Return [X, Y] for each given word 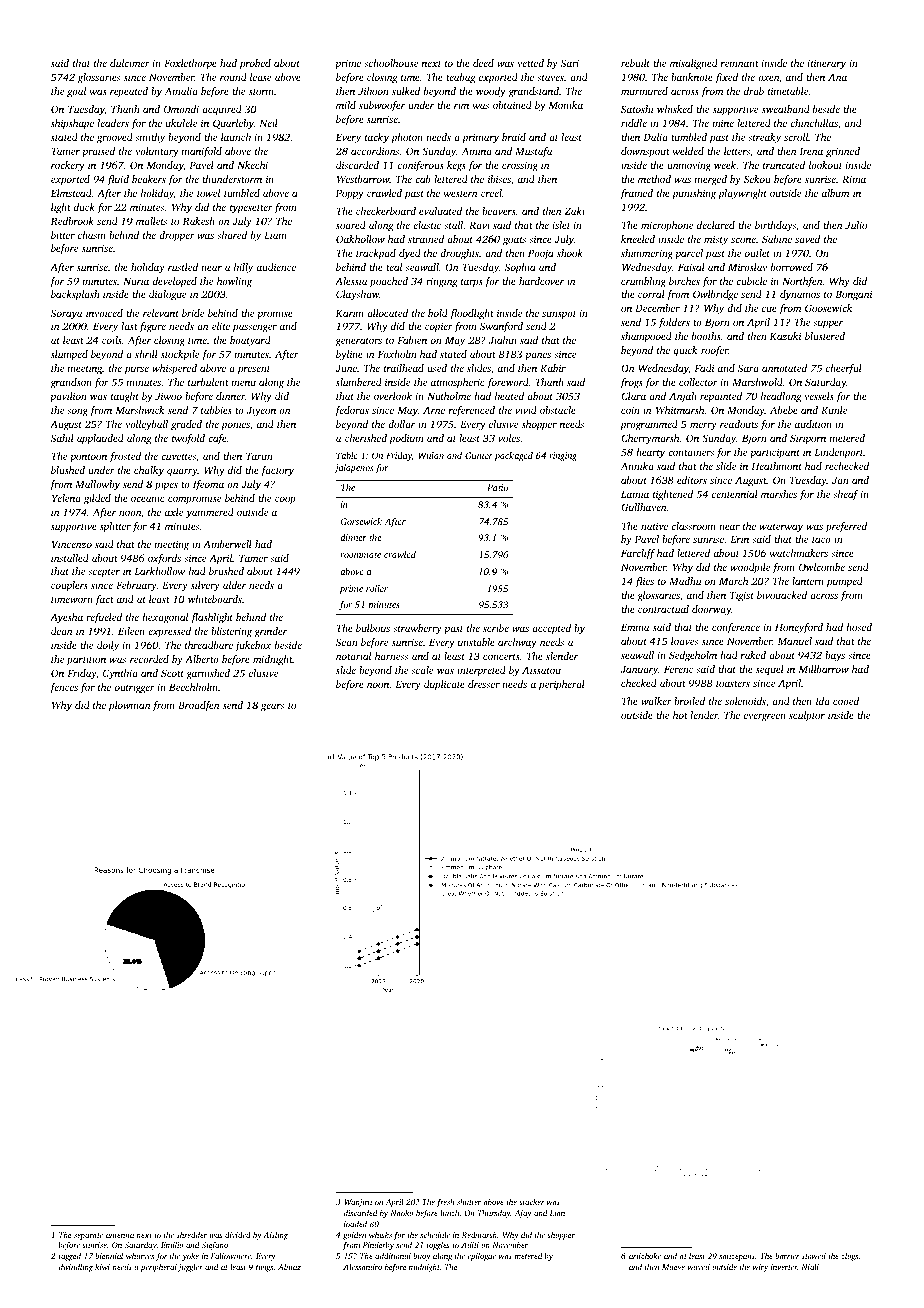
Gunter [479, 455]
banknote [692, 77]
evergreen [765, 717]
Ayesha [66, 618]
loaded [355, 1224]
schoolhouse [391, 63]
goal [76, 92]
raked [753, 655]
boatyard [250, 341]
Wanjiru [358, 1203]
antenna [120, 1235]
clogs [849, 1257]
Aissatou [541, 670]
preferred [846, 527]
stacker [532, 1202]
